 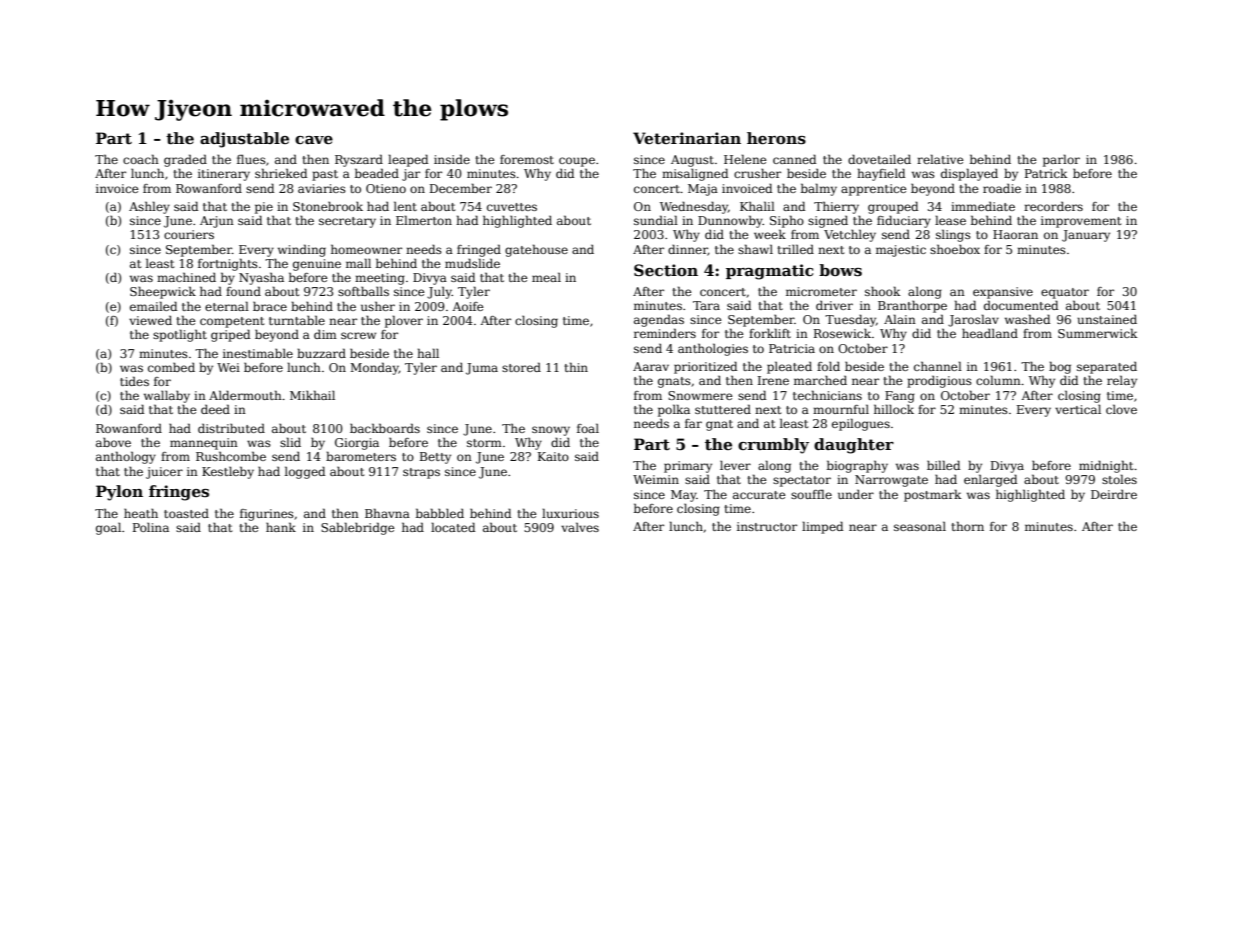 What do you see at coordinates (706, 305) in the image?
I see `Tara` at bounding box center [706, 305].
